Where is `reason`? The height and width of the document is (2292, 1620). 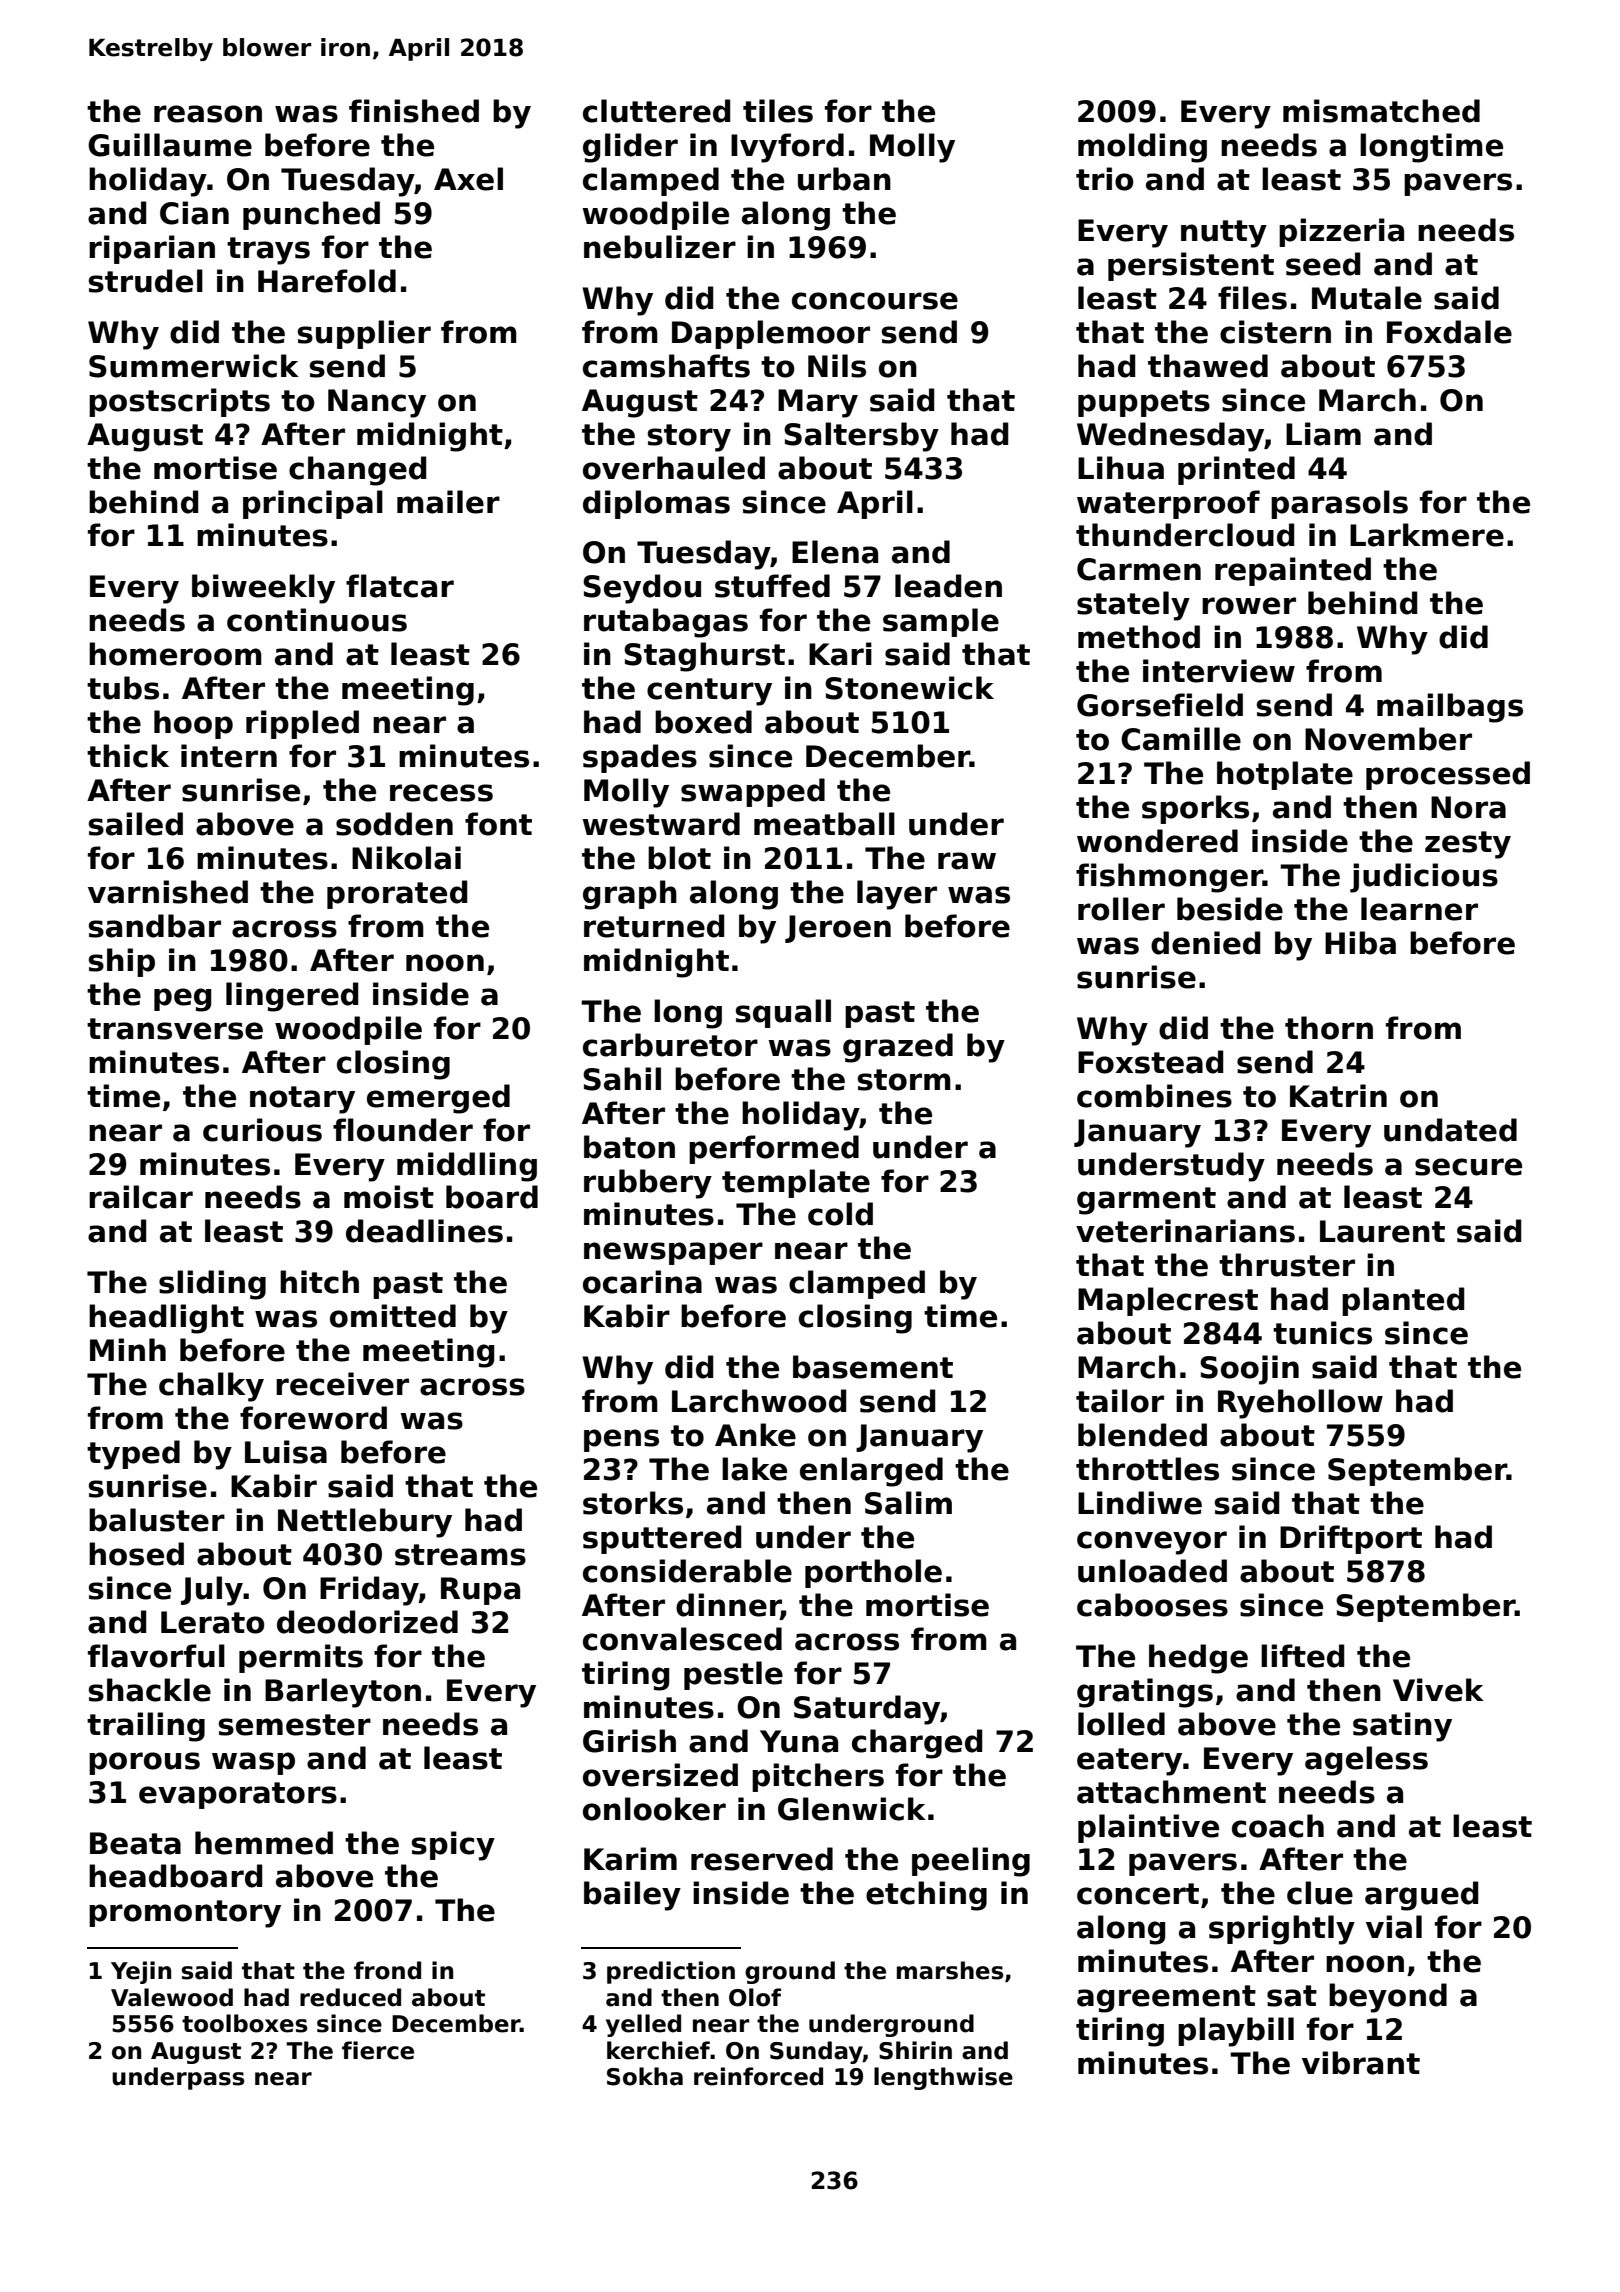
reason is located at coordinates (208, 114).
